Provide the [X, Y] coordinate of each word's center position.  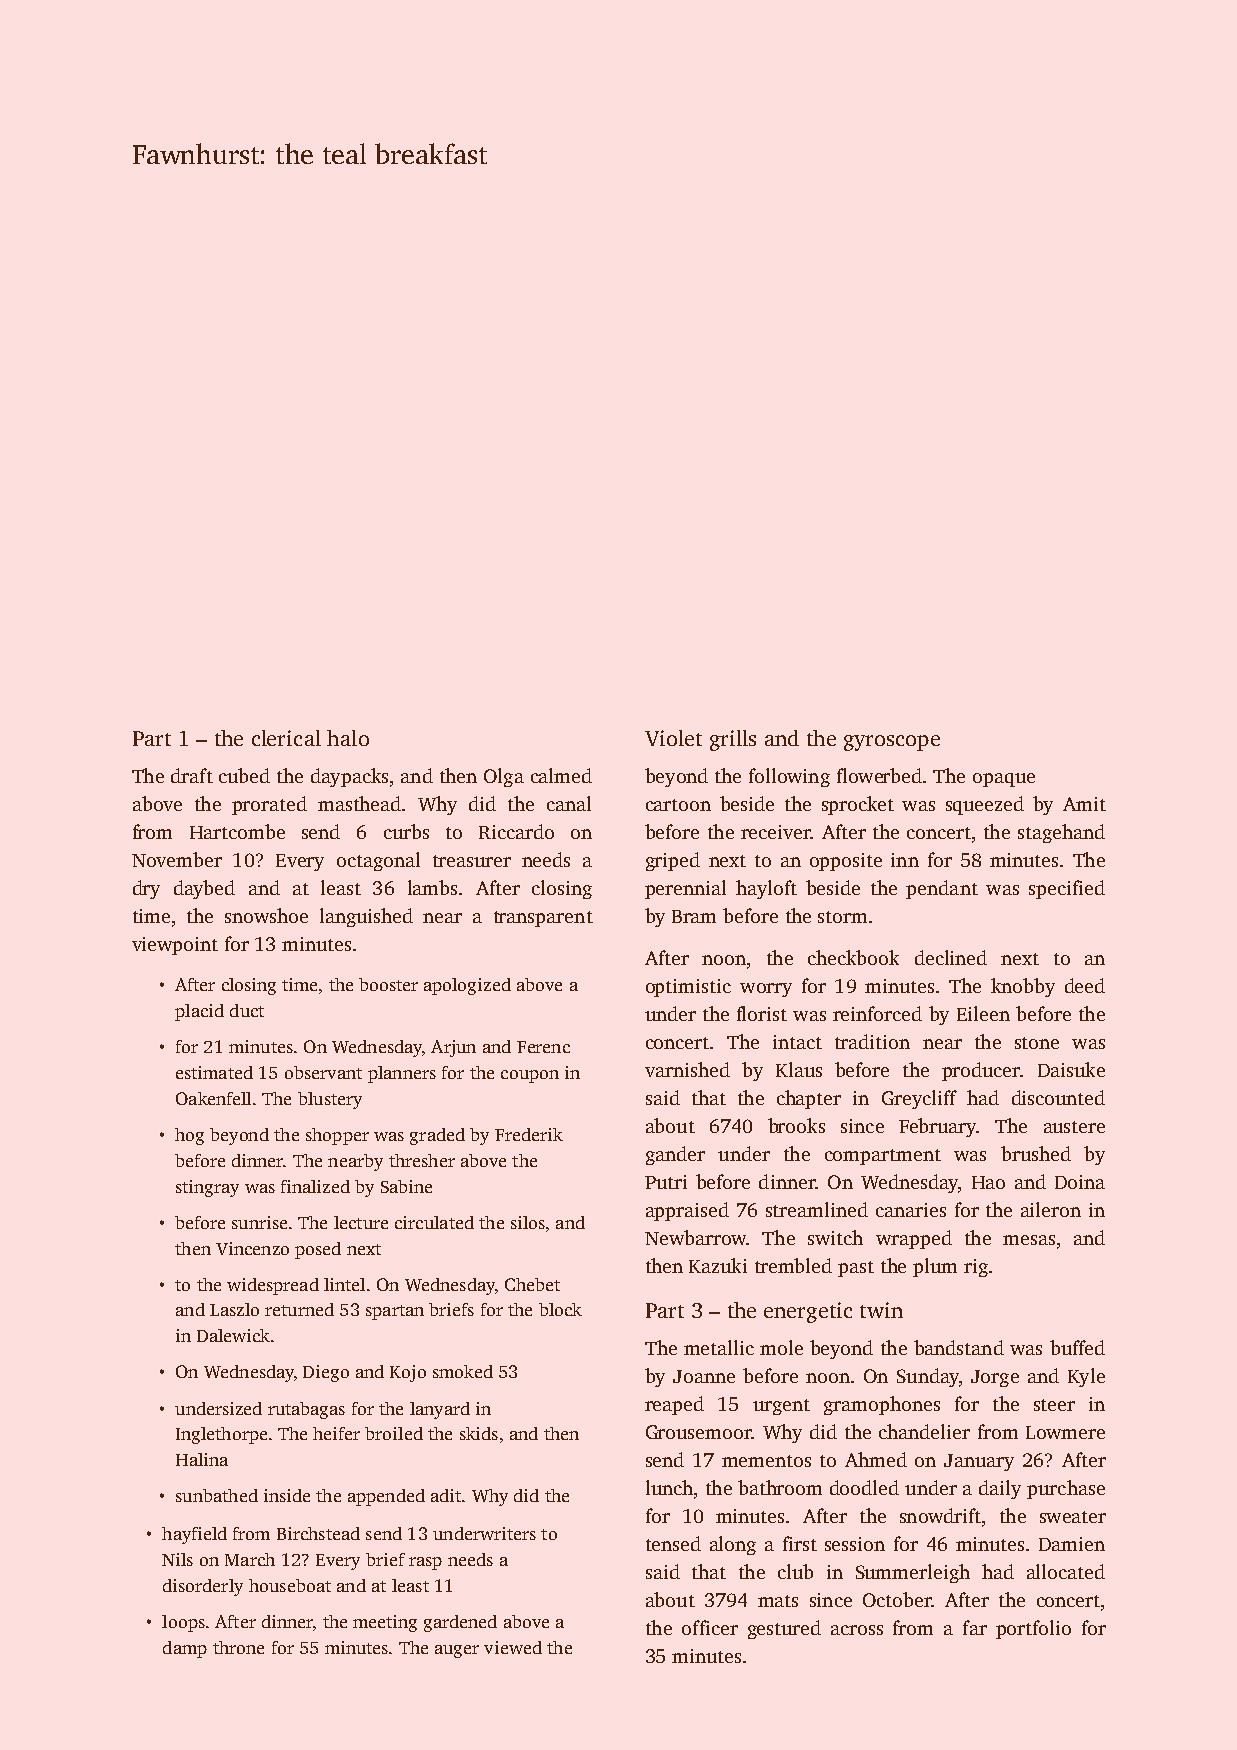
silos [528, 1222]
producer [981, 1071]
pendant [942, 889]
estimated [214, 1072]
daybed [204, 889]
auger [457, 1651]
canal [569, 803]
